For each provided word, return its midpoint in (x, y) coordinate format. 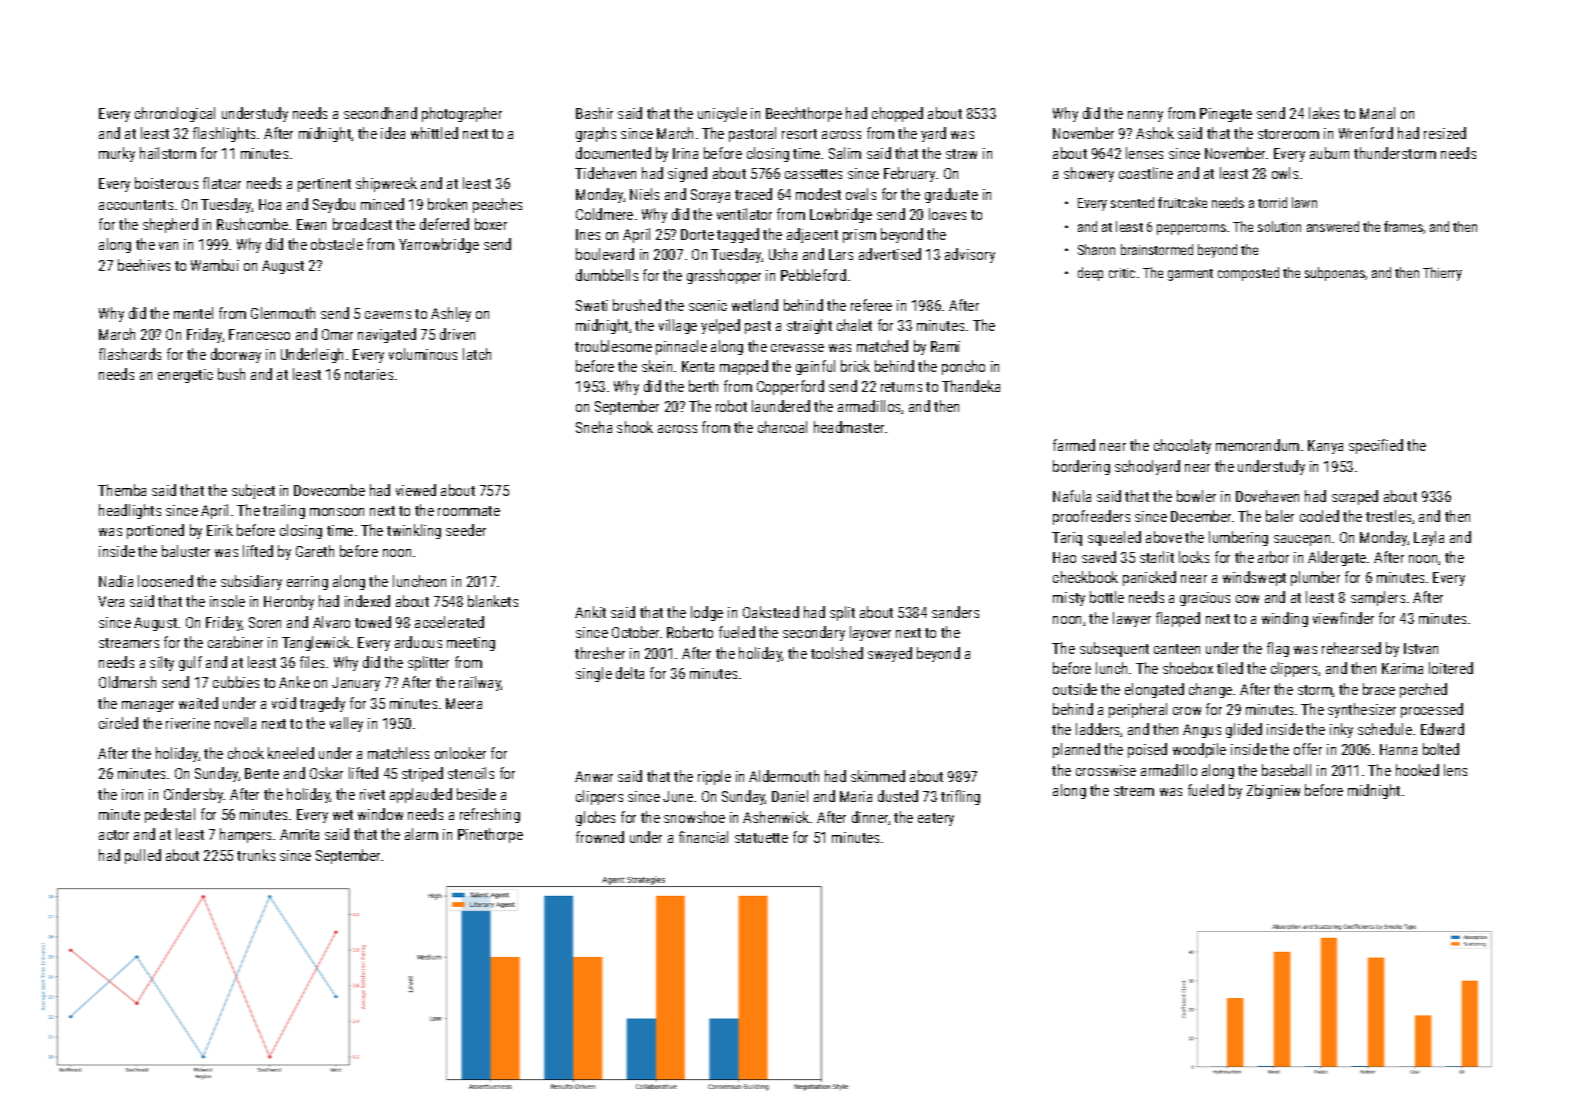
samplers (1378, 598)
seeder (466, 530)
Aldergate (1337, 558)
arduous (418, 642)
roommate (469, 511)
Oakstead (771, 612)
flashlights (224, 134)
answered (1333, 226)
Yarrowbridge (439, 245)
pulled (143, 856)
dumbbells (607, 275)
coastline (1146, 173)
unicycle (722, 114)
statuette (761, 838)
